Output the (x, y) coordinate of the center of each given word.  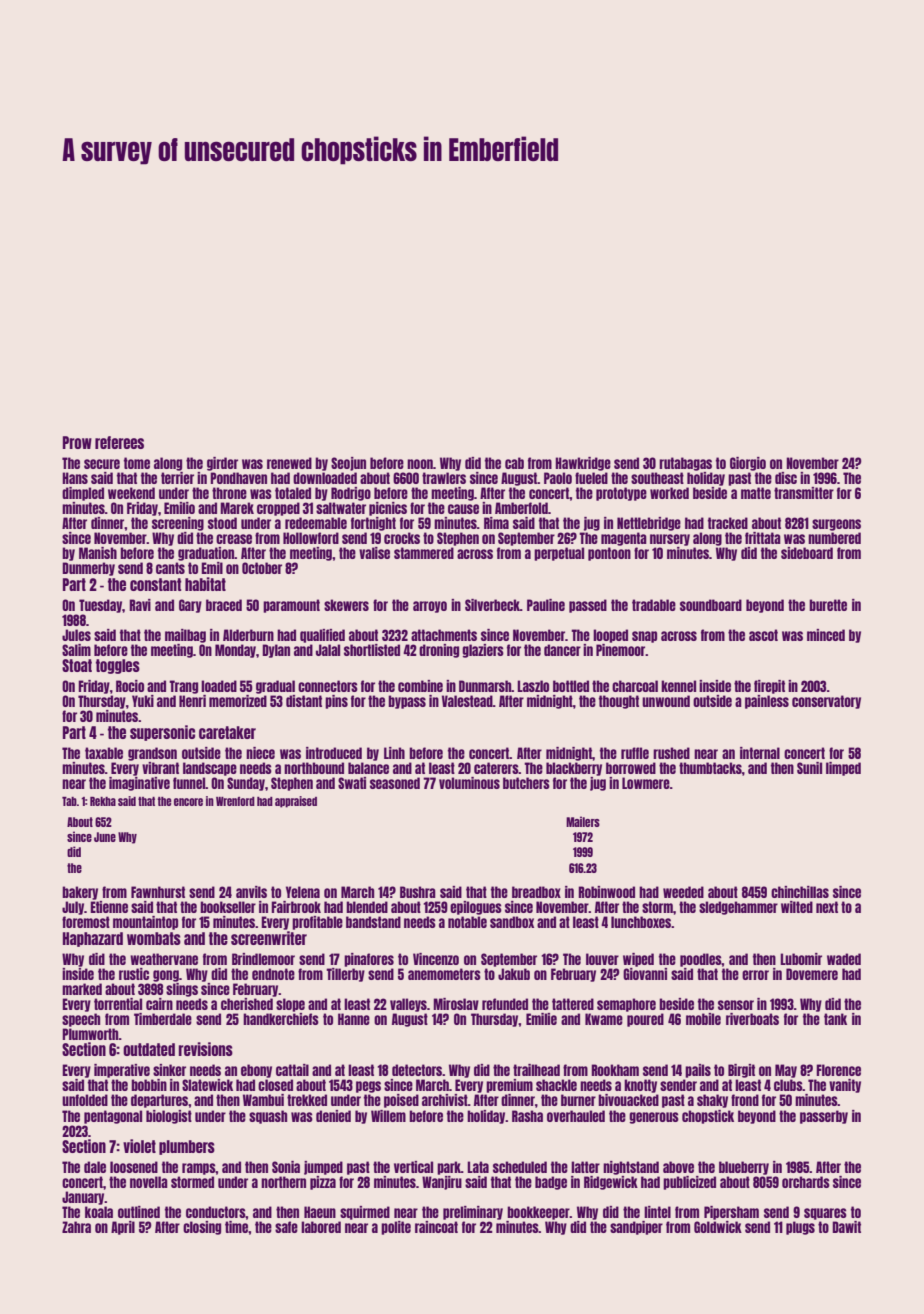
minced (826, 635)
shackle (556, 1085)
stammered (424, 553)
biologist (169, 1117)
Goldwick (718, 1227)
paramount (291, 606)
